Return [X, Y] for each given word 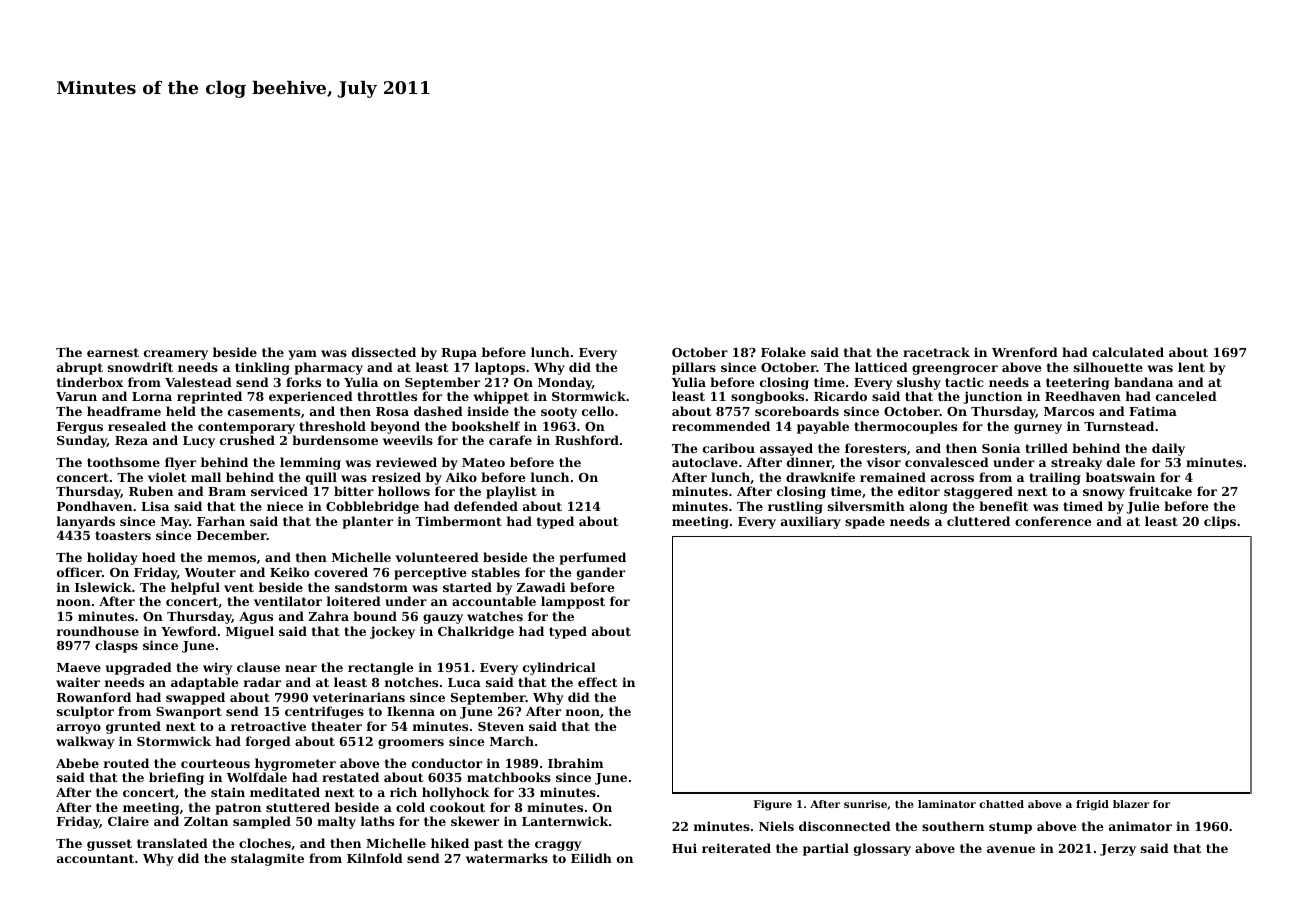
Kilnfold [375, 858]
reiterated [736, 848]
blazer [1131, 804]
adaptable [204, 683]
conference [1053, 521]
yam [302, 355]
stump [1010, 828]
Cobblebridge [372, 507]
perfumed [592, 558]
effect [597, 682]
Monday [565, 383]
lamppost [573, 602]
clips [1220, 522]
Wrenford [1025, 352]
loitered [354, 601]
